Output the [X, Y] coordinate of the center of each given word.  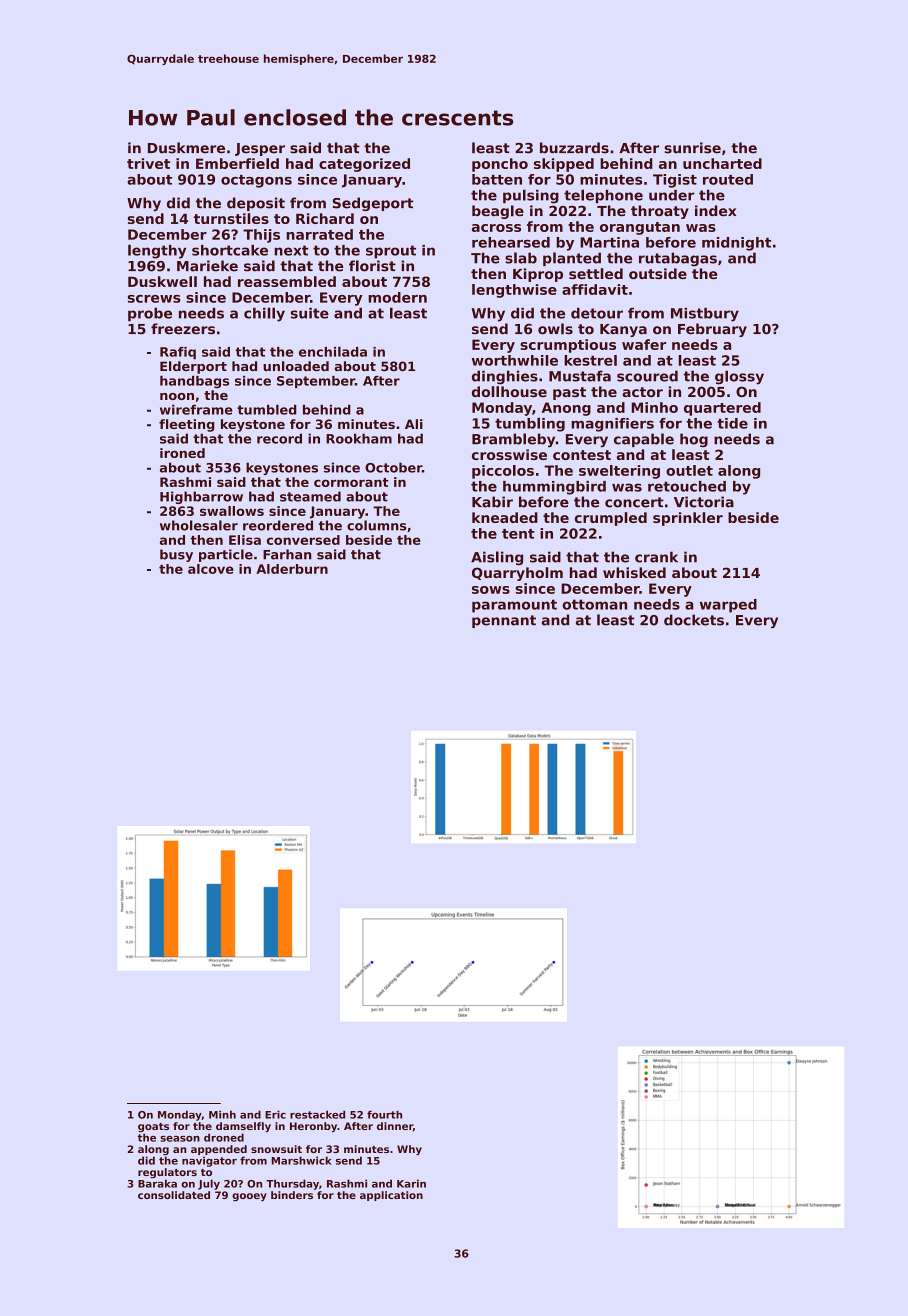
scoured [647, 376]
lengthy [157, 252]
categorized [364, 165]
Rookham [359, 438]
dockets [694, 620]
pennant [504, 621]
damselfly [243, 1127]
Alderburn [292, 569]
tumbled [267, 410]
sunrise [692, 148]
